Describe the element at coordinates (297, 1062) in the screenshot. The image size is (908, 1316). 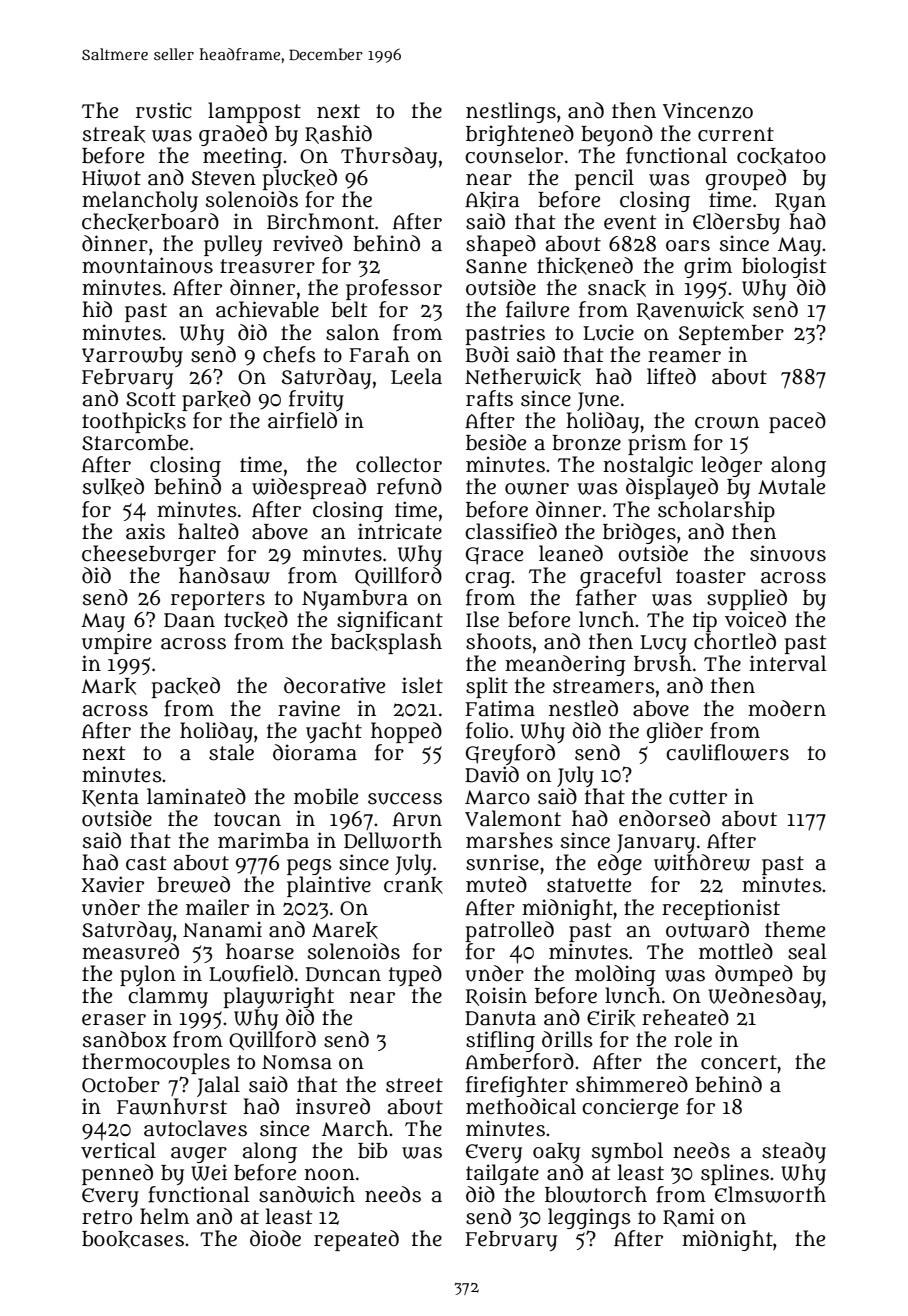
I see `Nomsa` at that location.
